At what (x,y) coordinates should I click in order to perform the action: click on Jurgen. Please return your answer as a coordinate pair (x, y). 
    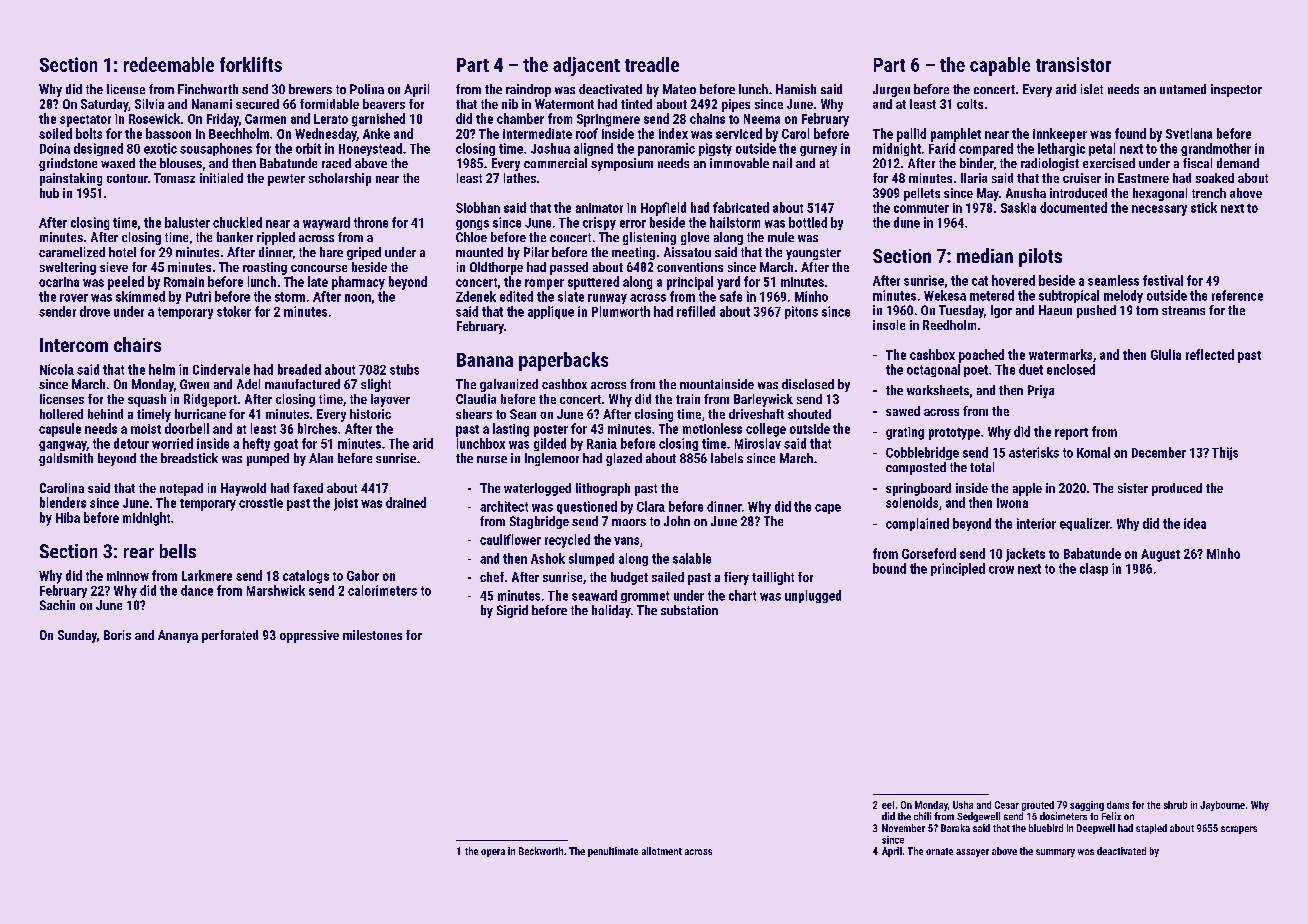
    Looking at the image, I should click on (891, 90).
